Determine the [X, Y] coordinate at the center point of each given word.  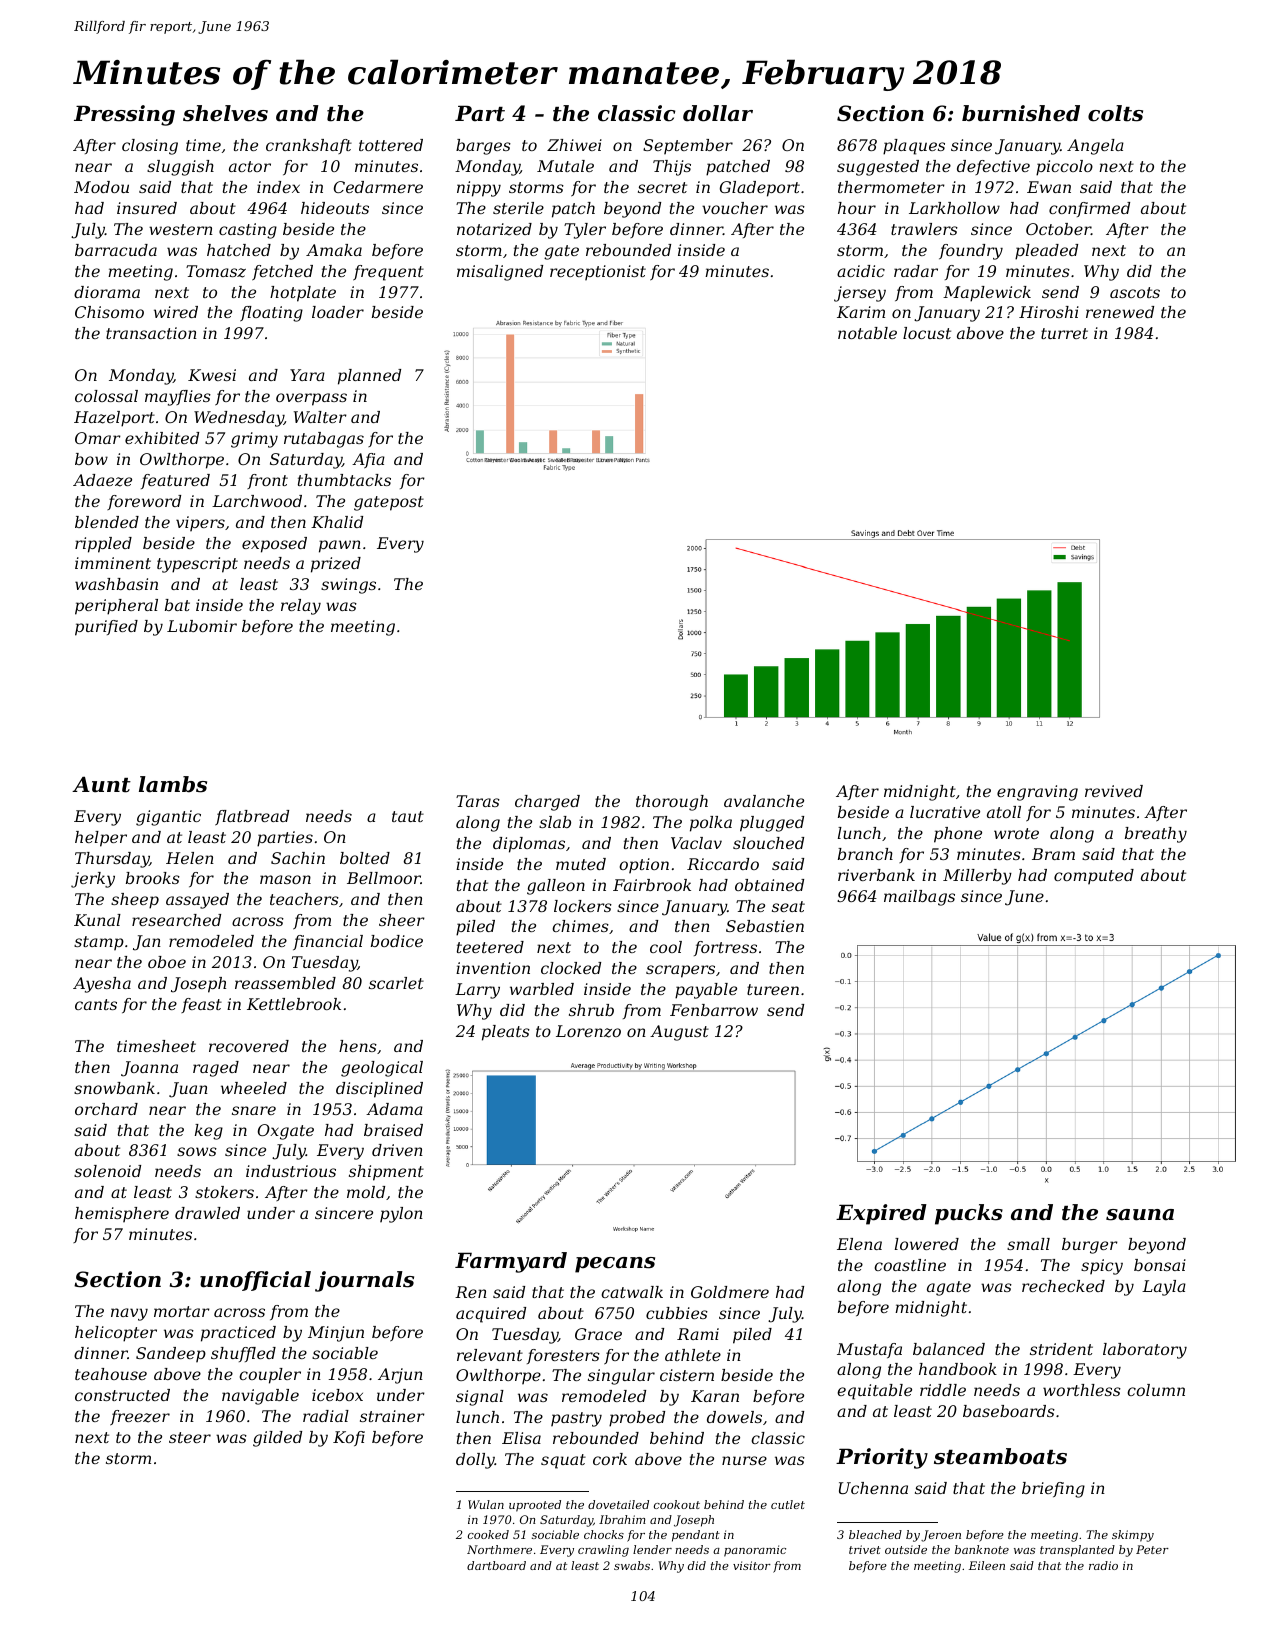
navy [129, 1314]
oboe [167, 962]
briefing [1053, 1490]
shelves [225, 113]
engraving [1037, 793]
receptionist [598, 273]
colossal [106, 396]
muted [581, 864]
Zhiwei [574, 145]
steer [190, 1437]
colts [1115, 113]
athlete [693, 1355]
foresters [563, 1356]
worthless [1082, 1390]
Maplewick [987, 294]
